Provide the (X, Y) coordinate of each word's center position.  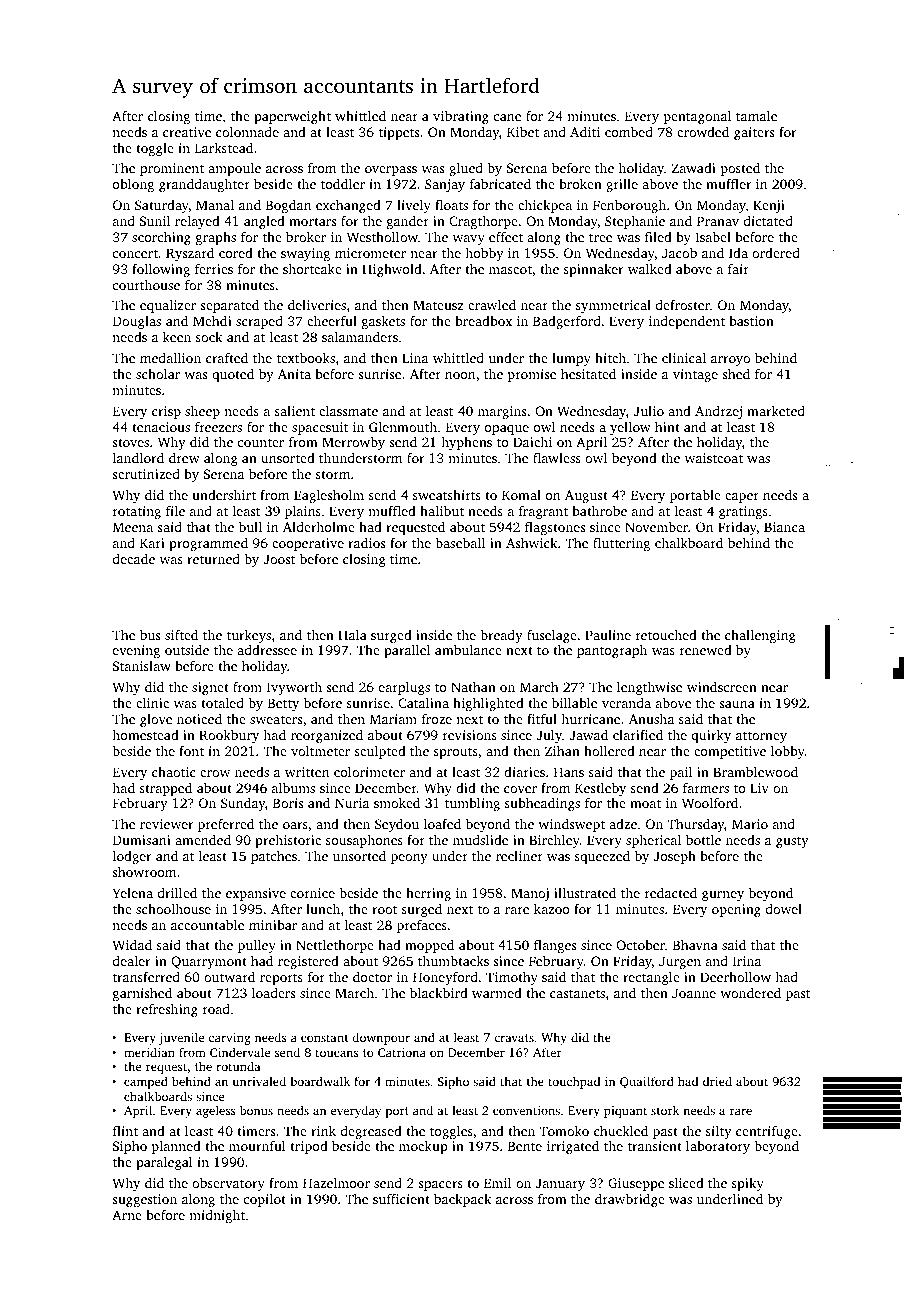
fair (738, 268)
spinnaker (593, 270)
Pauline (608, 635)
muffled (392, 510)
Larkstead (224, 148)
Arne (127, 1215)
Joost (279, 559)
